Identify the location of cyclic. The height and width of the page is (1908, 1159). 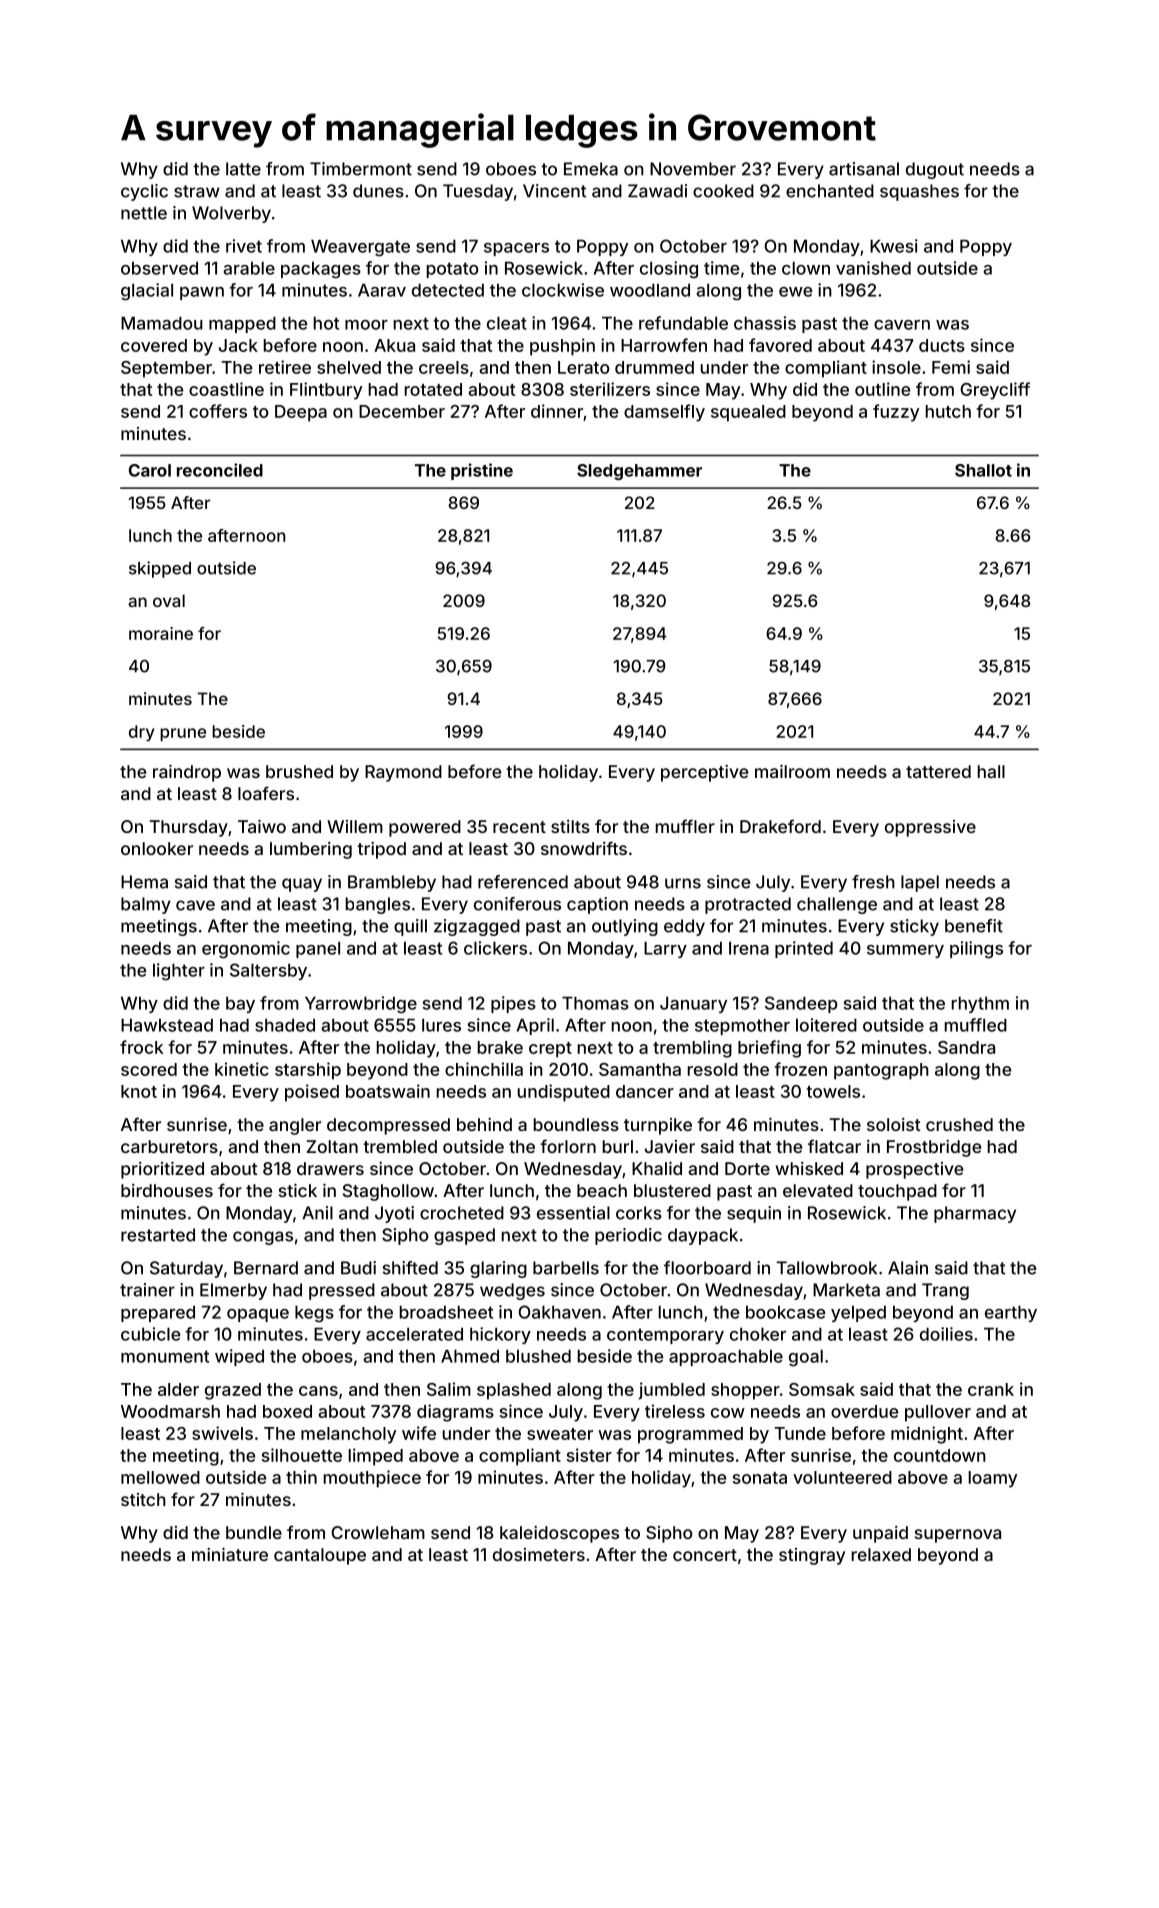
(144, 192).
